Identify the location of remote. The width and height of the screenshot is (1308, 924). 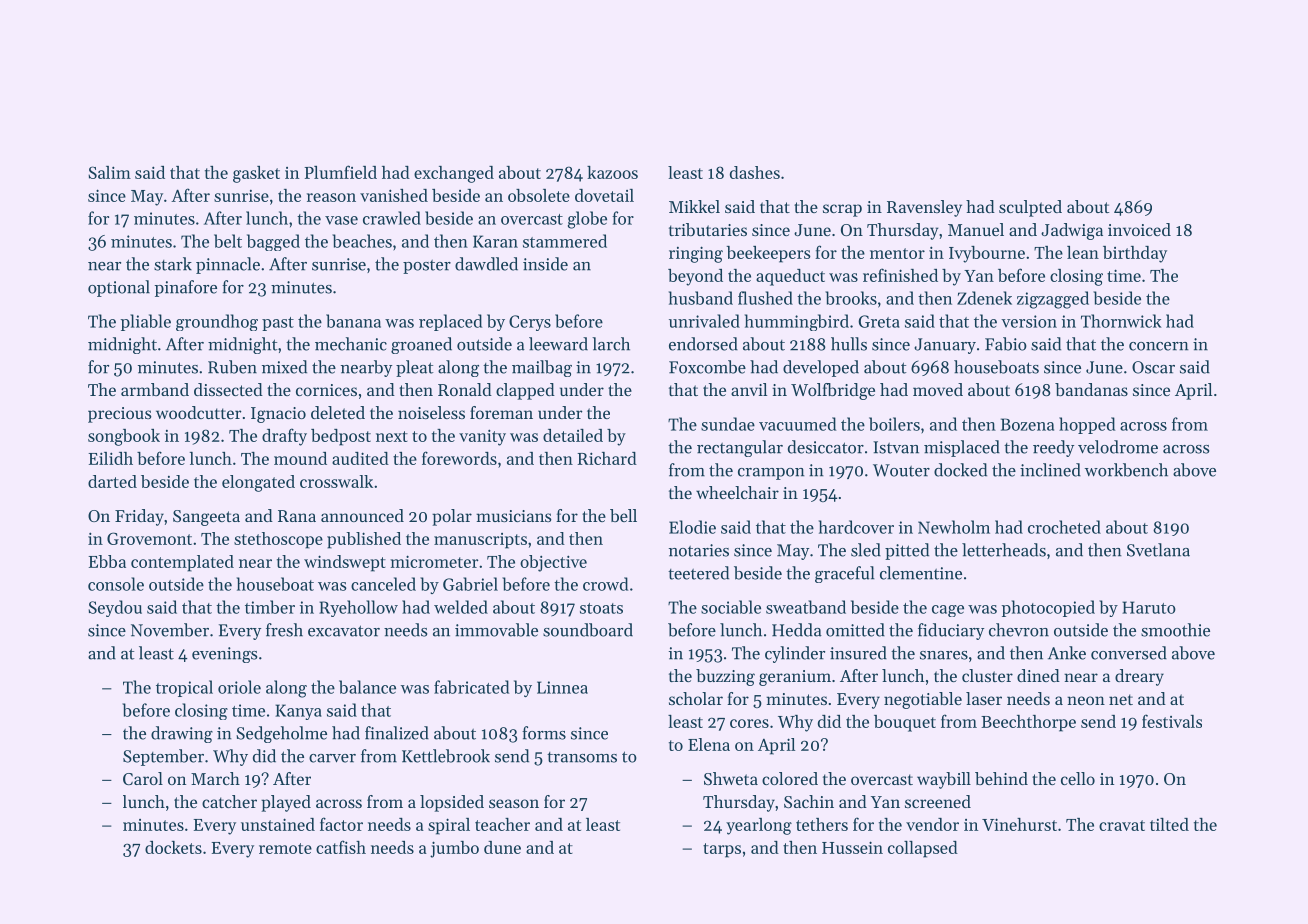
(285, 848).
